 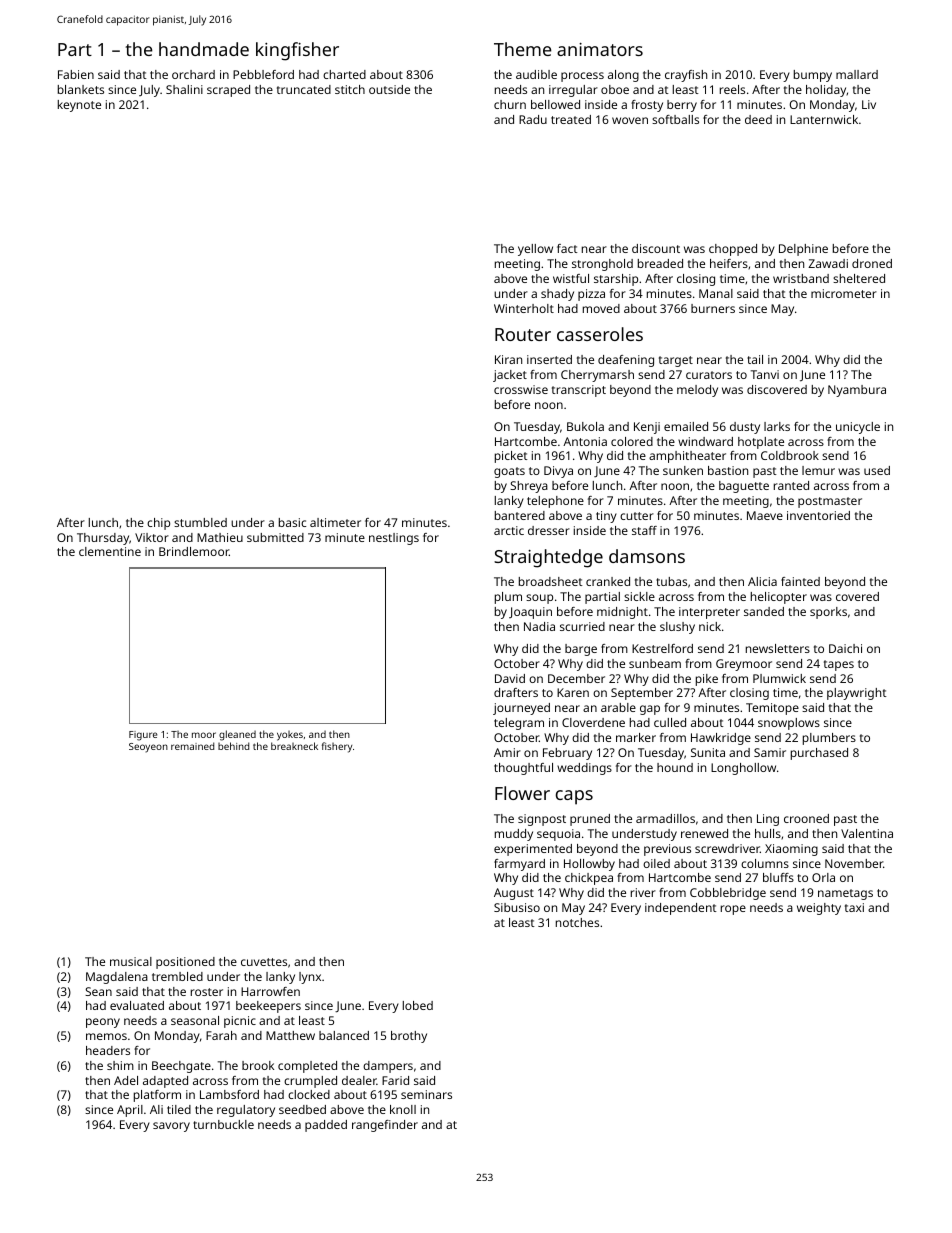 What do you see at coordinates (857, 694) in the image?
I see `playwright` at bounding box center [857, 694].
